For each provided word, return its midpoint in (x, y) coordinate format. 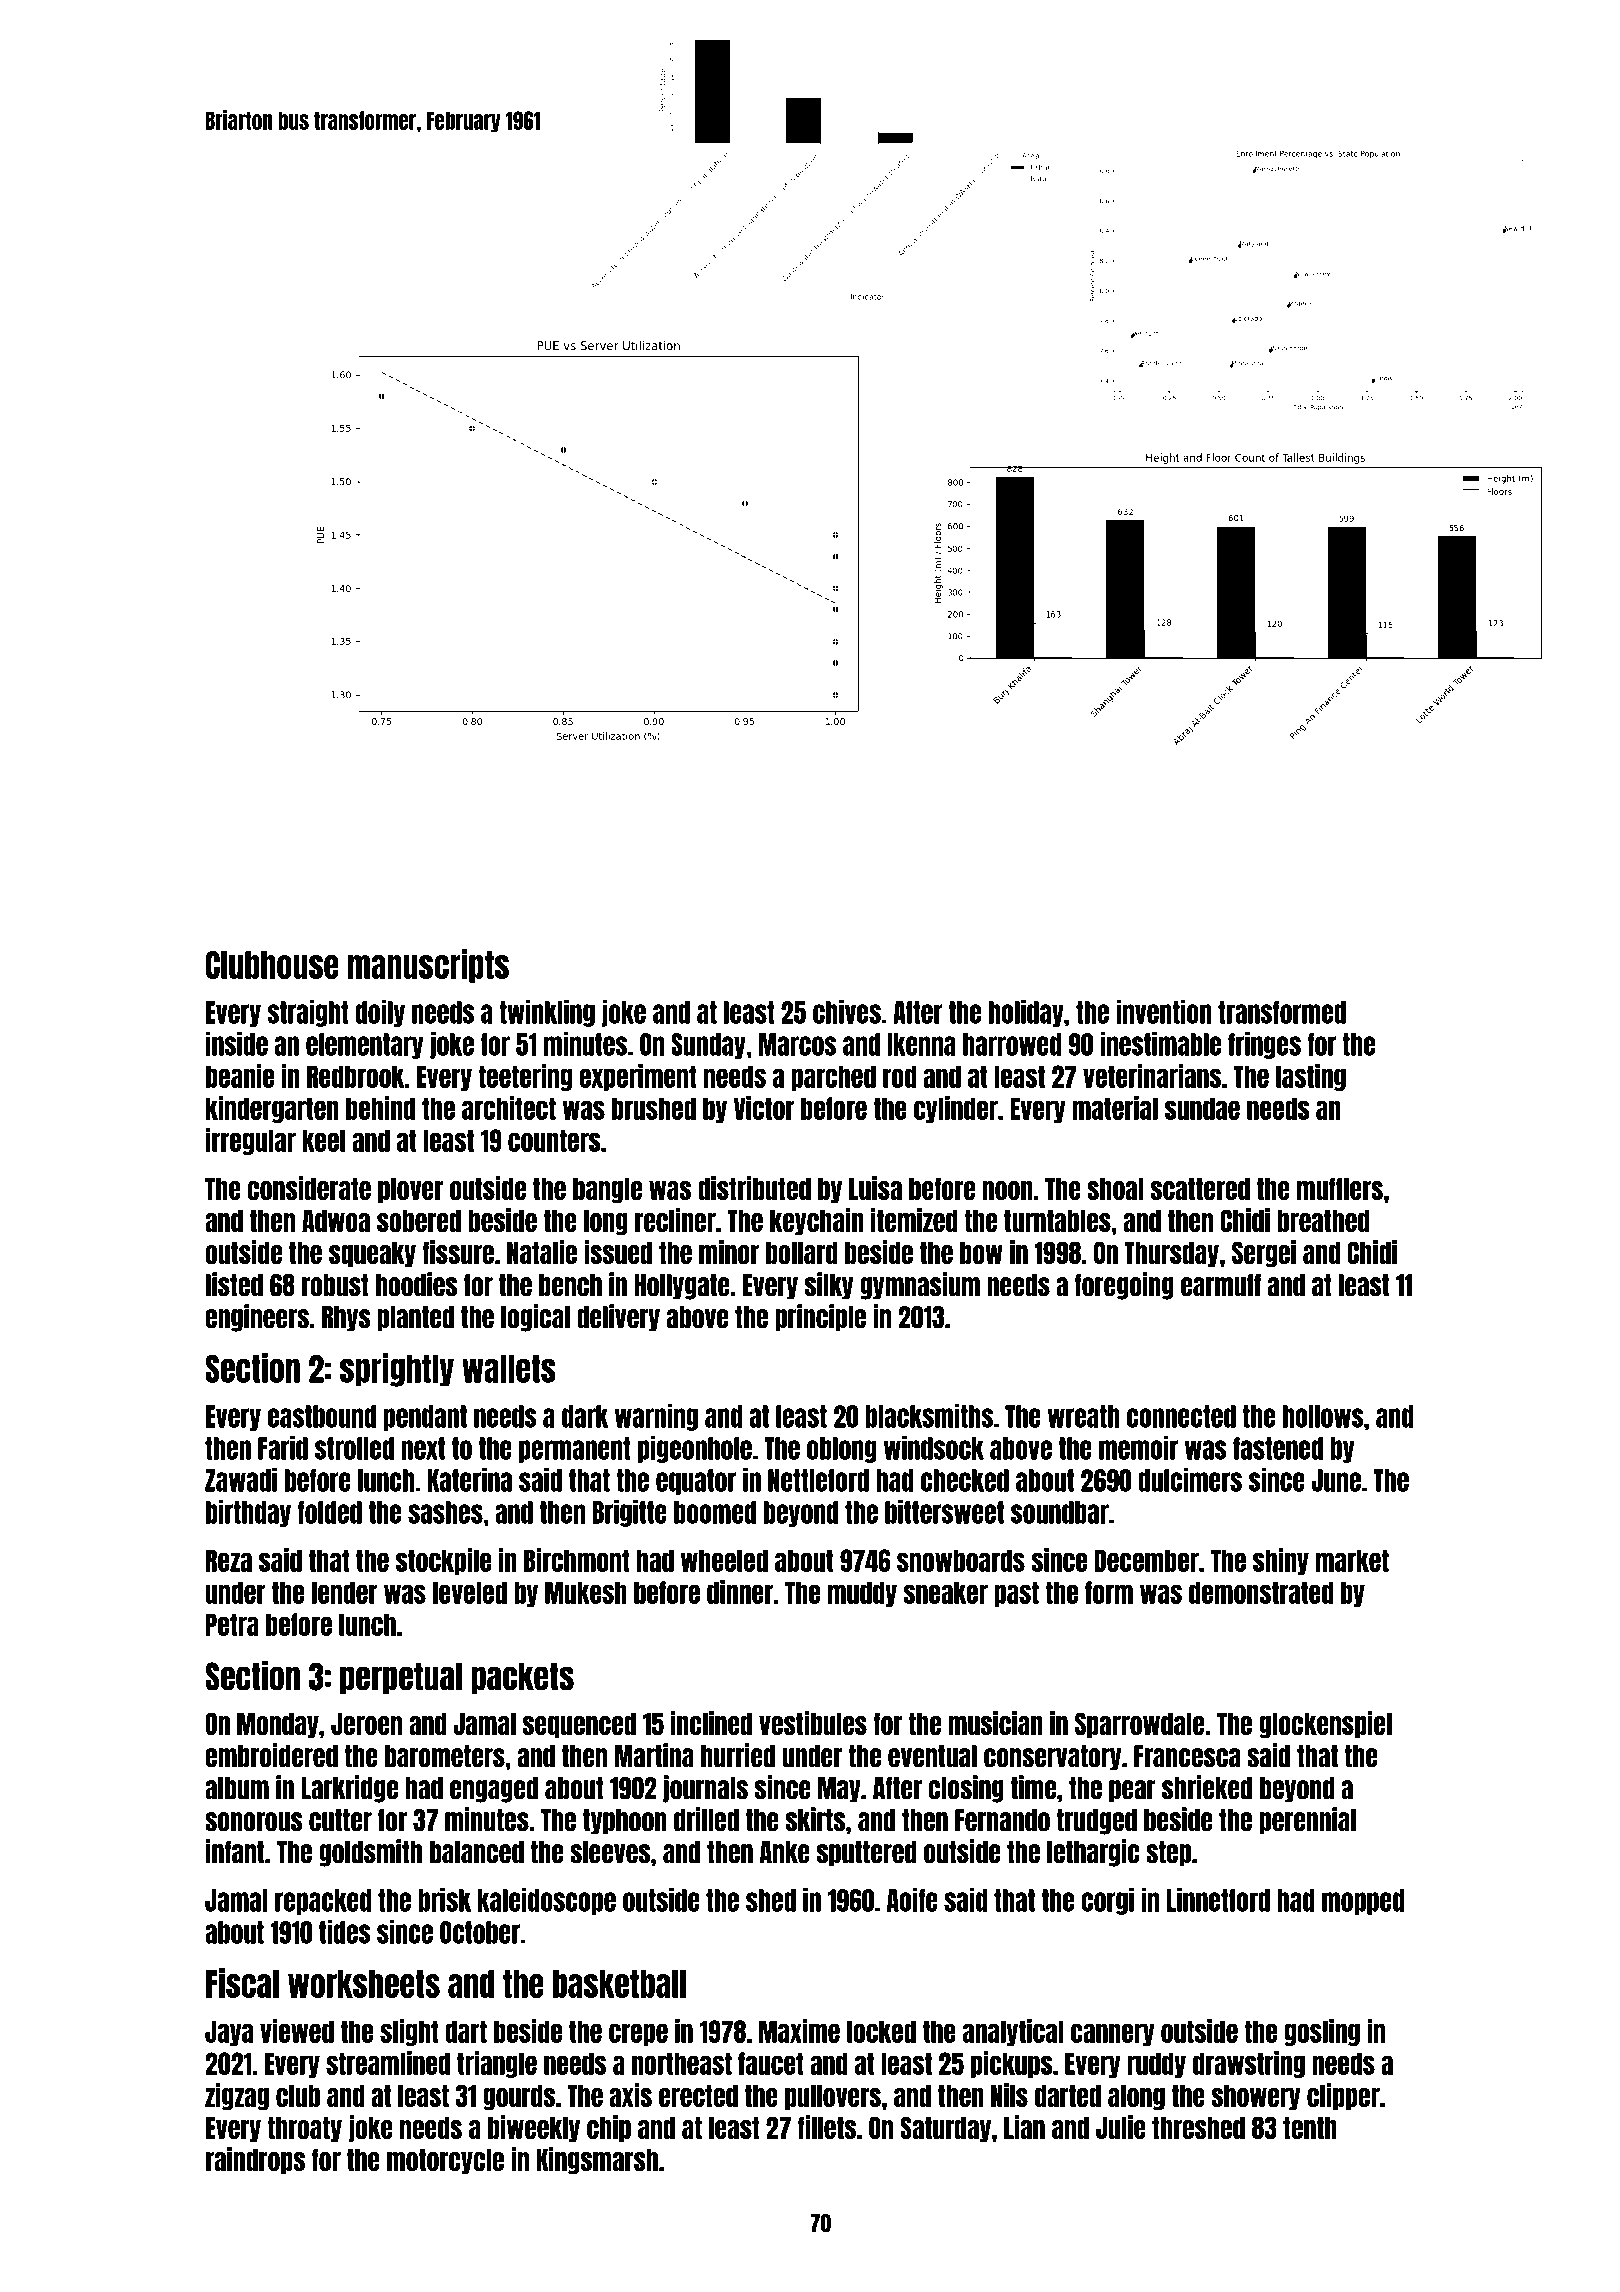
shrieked (1207, 1787)
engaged (494, 1790)
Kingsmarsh (597, 2161)
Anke (785, 1852)
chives (847, 1012)
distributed (754, 1188)
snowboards (961, 1560)
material (1115, 1108)
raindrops (255, 2160)
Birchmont (577, 1560)
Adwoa (336, 1221)
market (1352, 1560)
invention (1164, 1012)
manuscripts (428, 966)
